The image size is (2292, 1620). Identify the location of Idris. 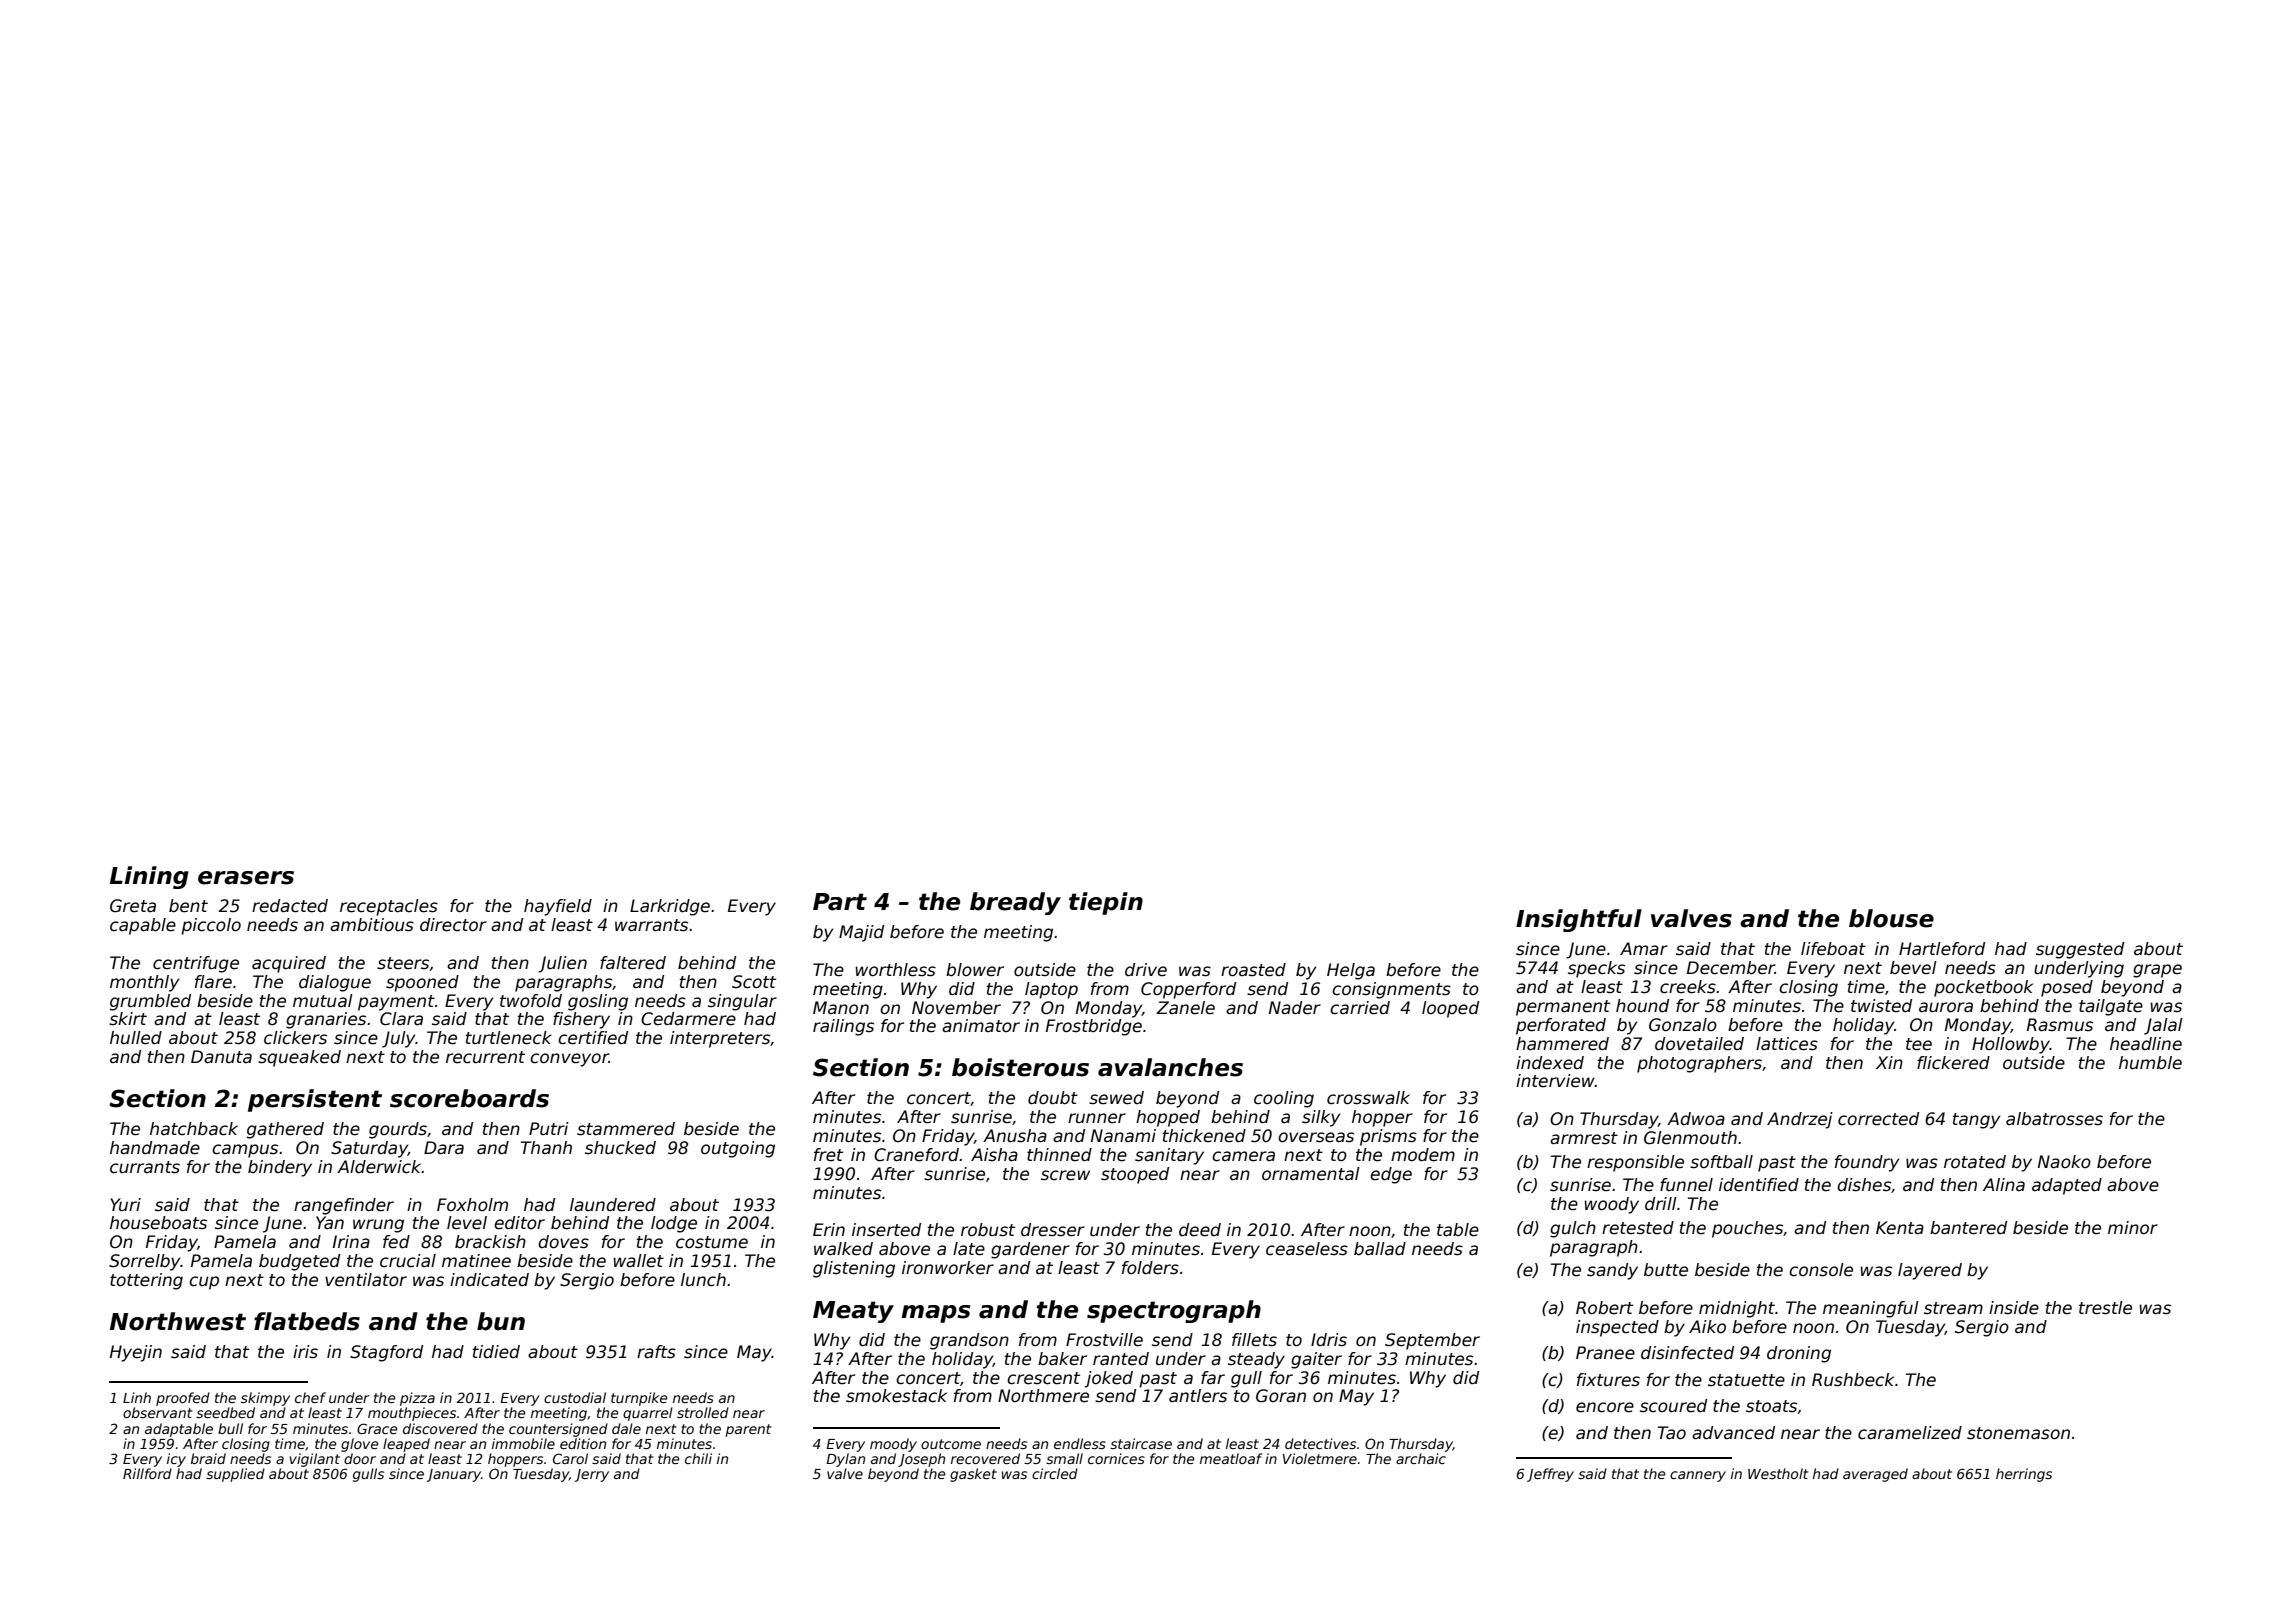
(1329, 1340).
